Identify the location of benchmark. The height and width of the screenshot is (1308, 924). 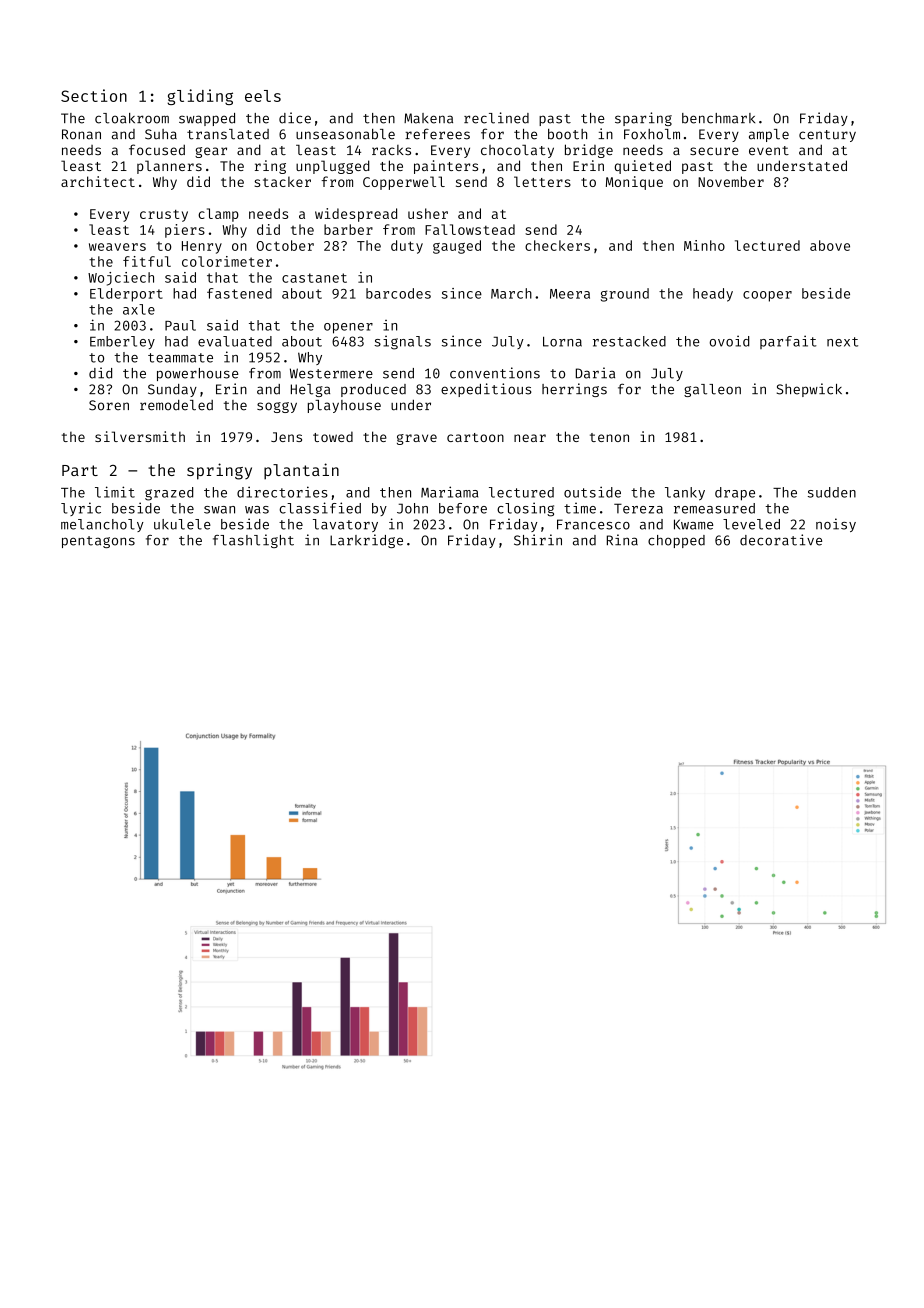
(718, 118).
